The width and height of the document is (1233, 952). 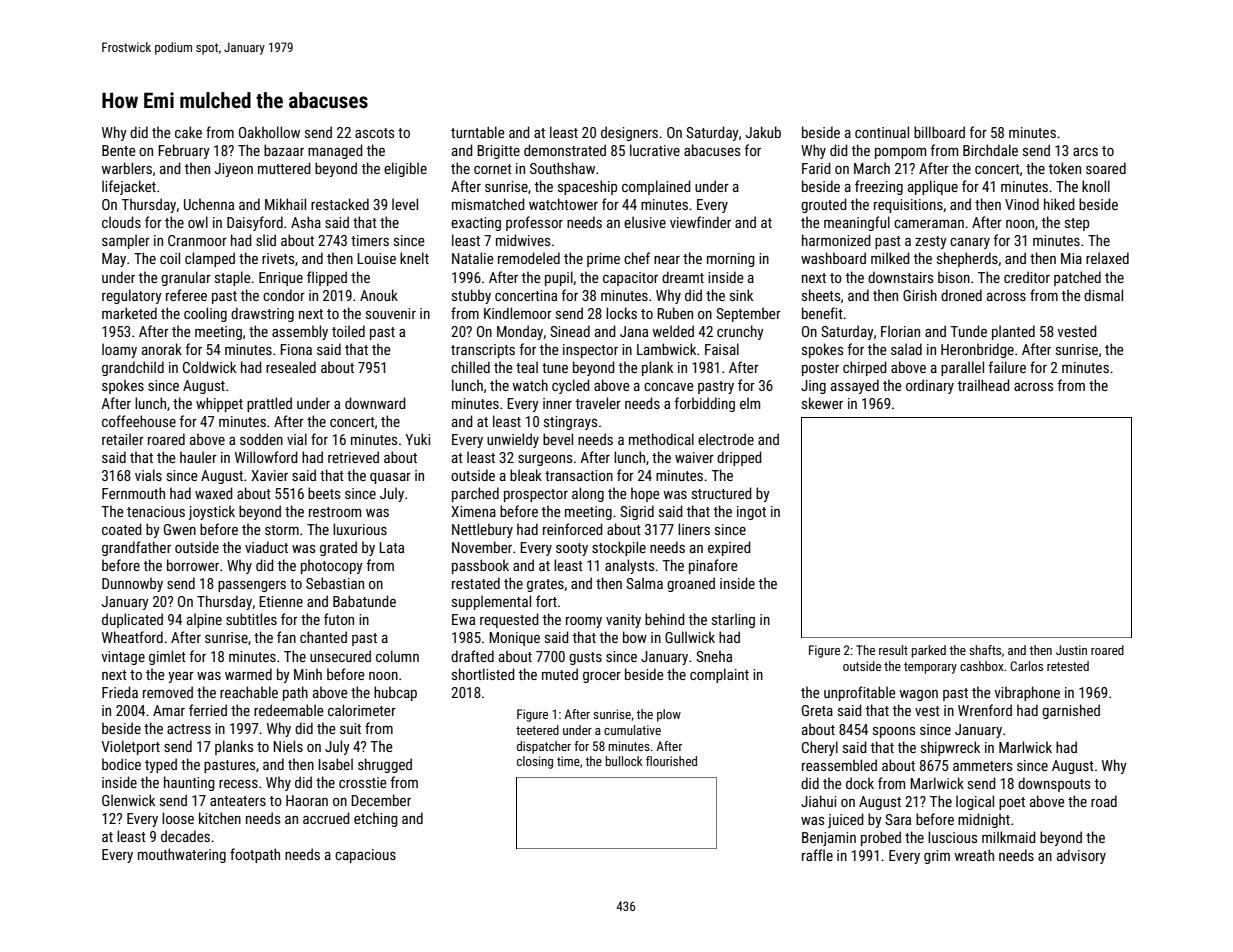 What do you see at coordinates (182, 855) in the document?
I see `mouthwatering` at bounding box center [182, 855].
